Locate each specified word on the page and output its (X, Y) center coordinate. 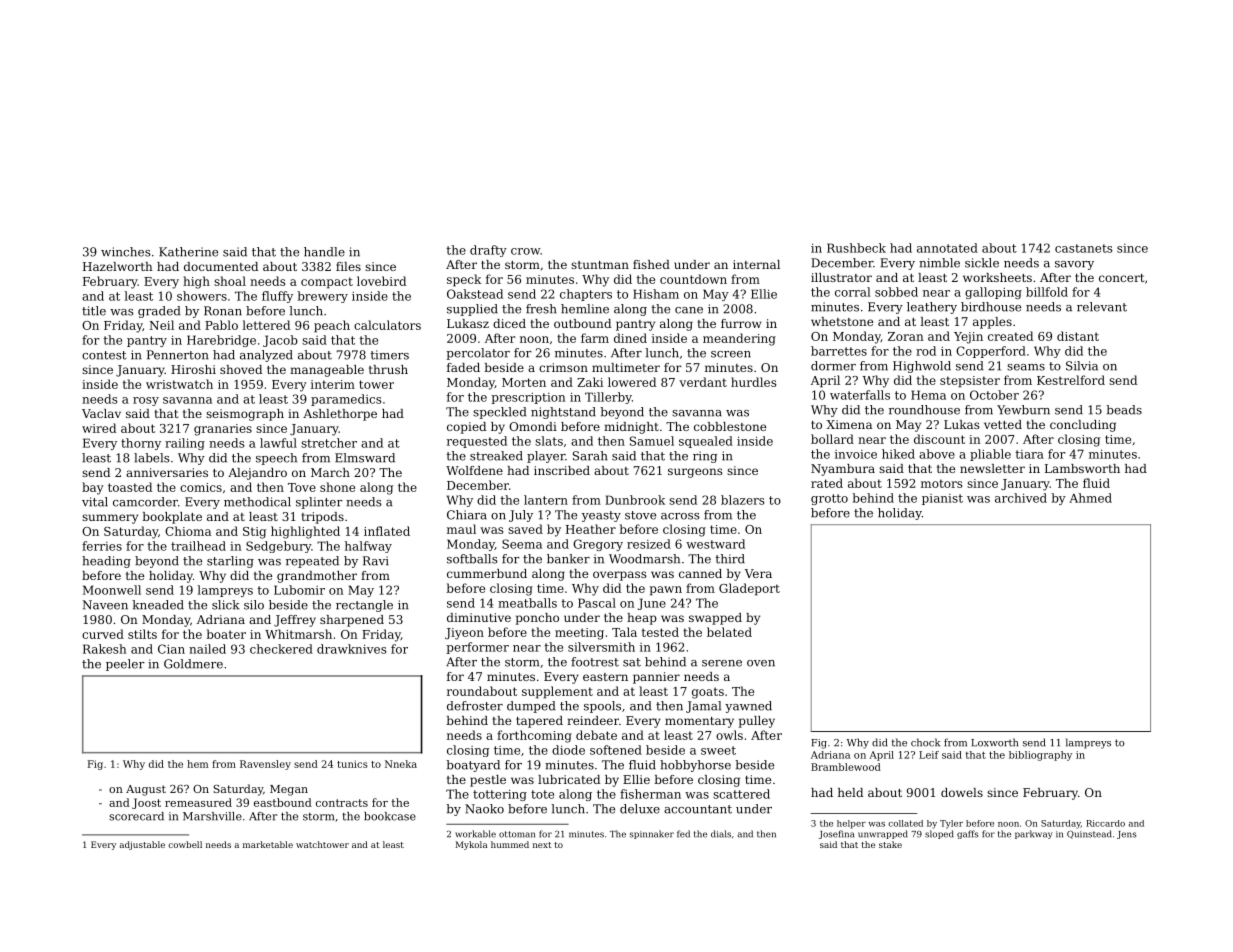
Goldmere (193, 664)
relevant (1102, 307)
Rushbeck (856, 248)
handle (324, 252)
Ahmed (1090, 498)
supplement (557, 692)
